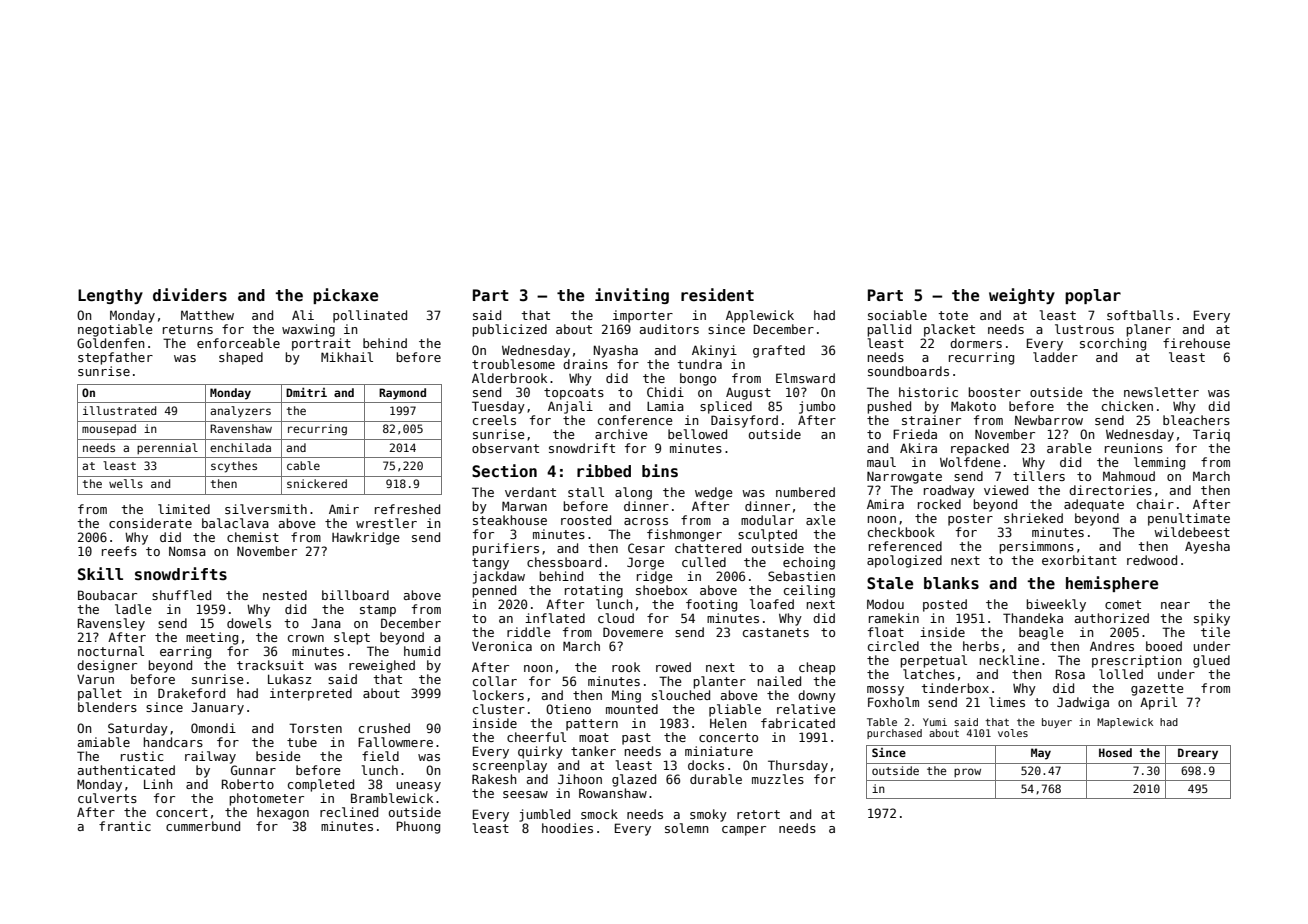 This screenshot has width=1308, height=924. I want to click on Boubacar, so click(107, 595).
